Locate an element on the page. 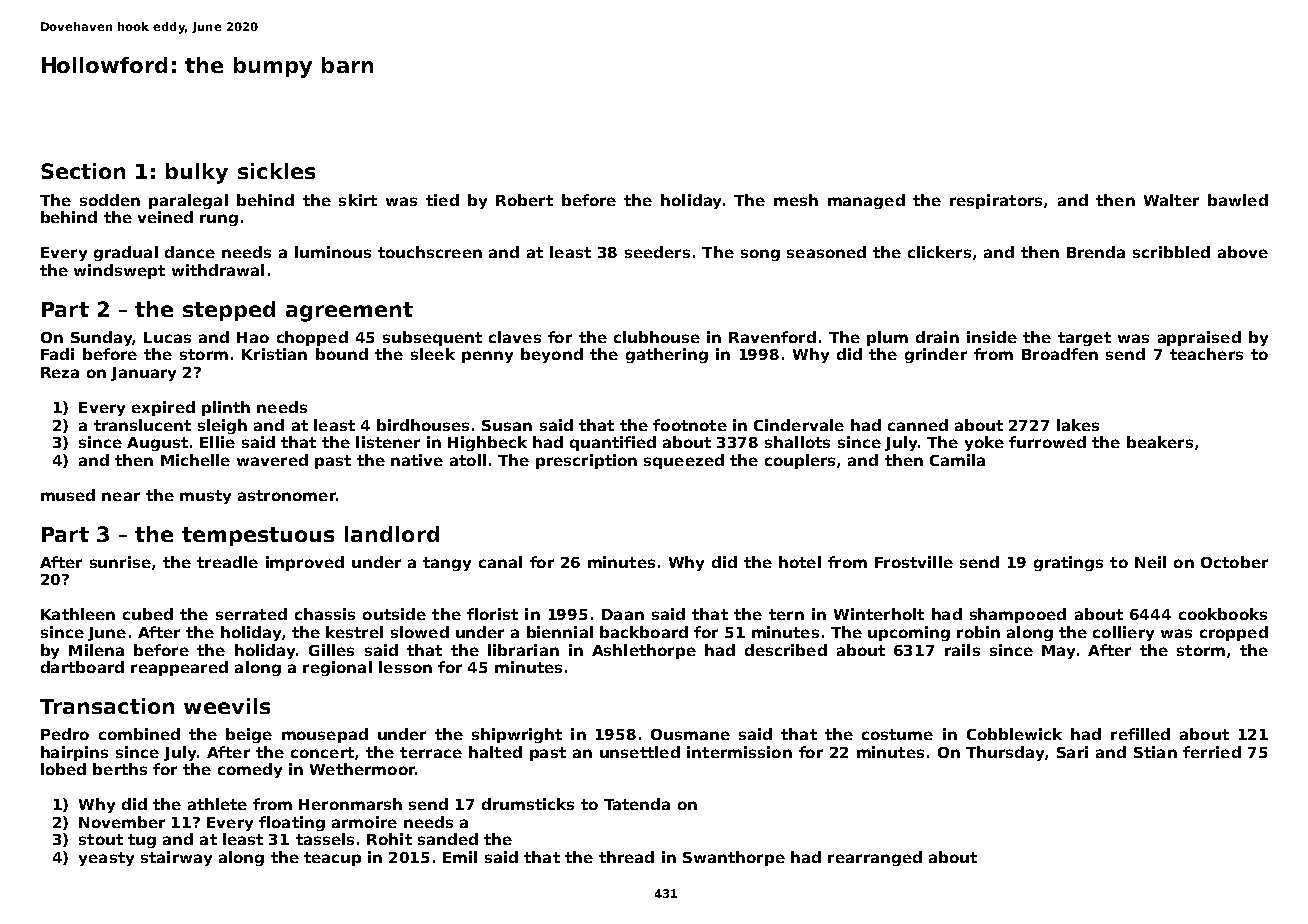 The image size is (1308, 924). Cindervale is located at coordinates (799, 425).
